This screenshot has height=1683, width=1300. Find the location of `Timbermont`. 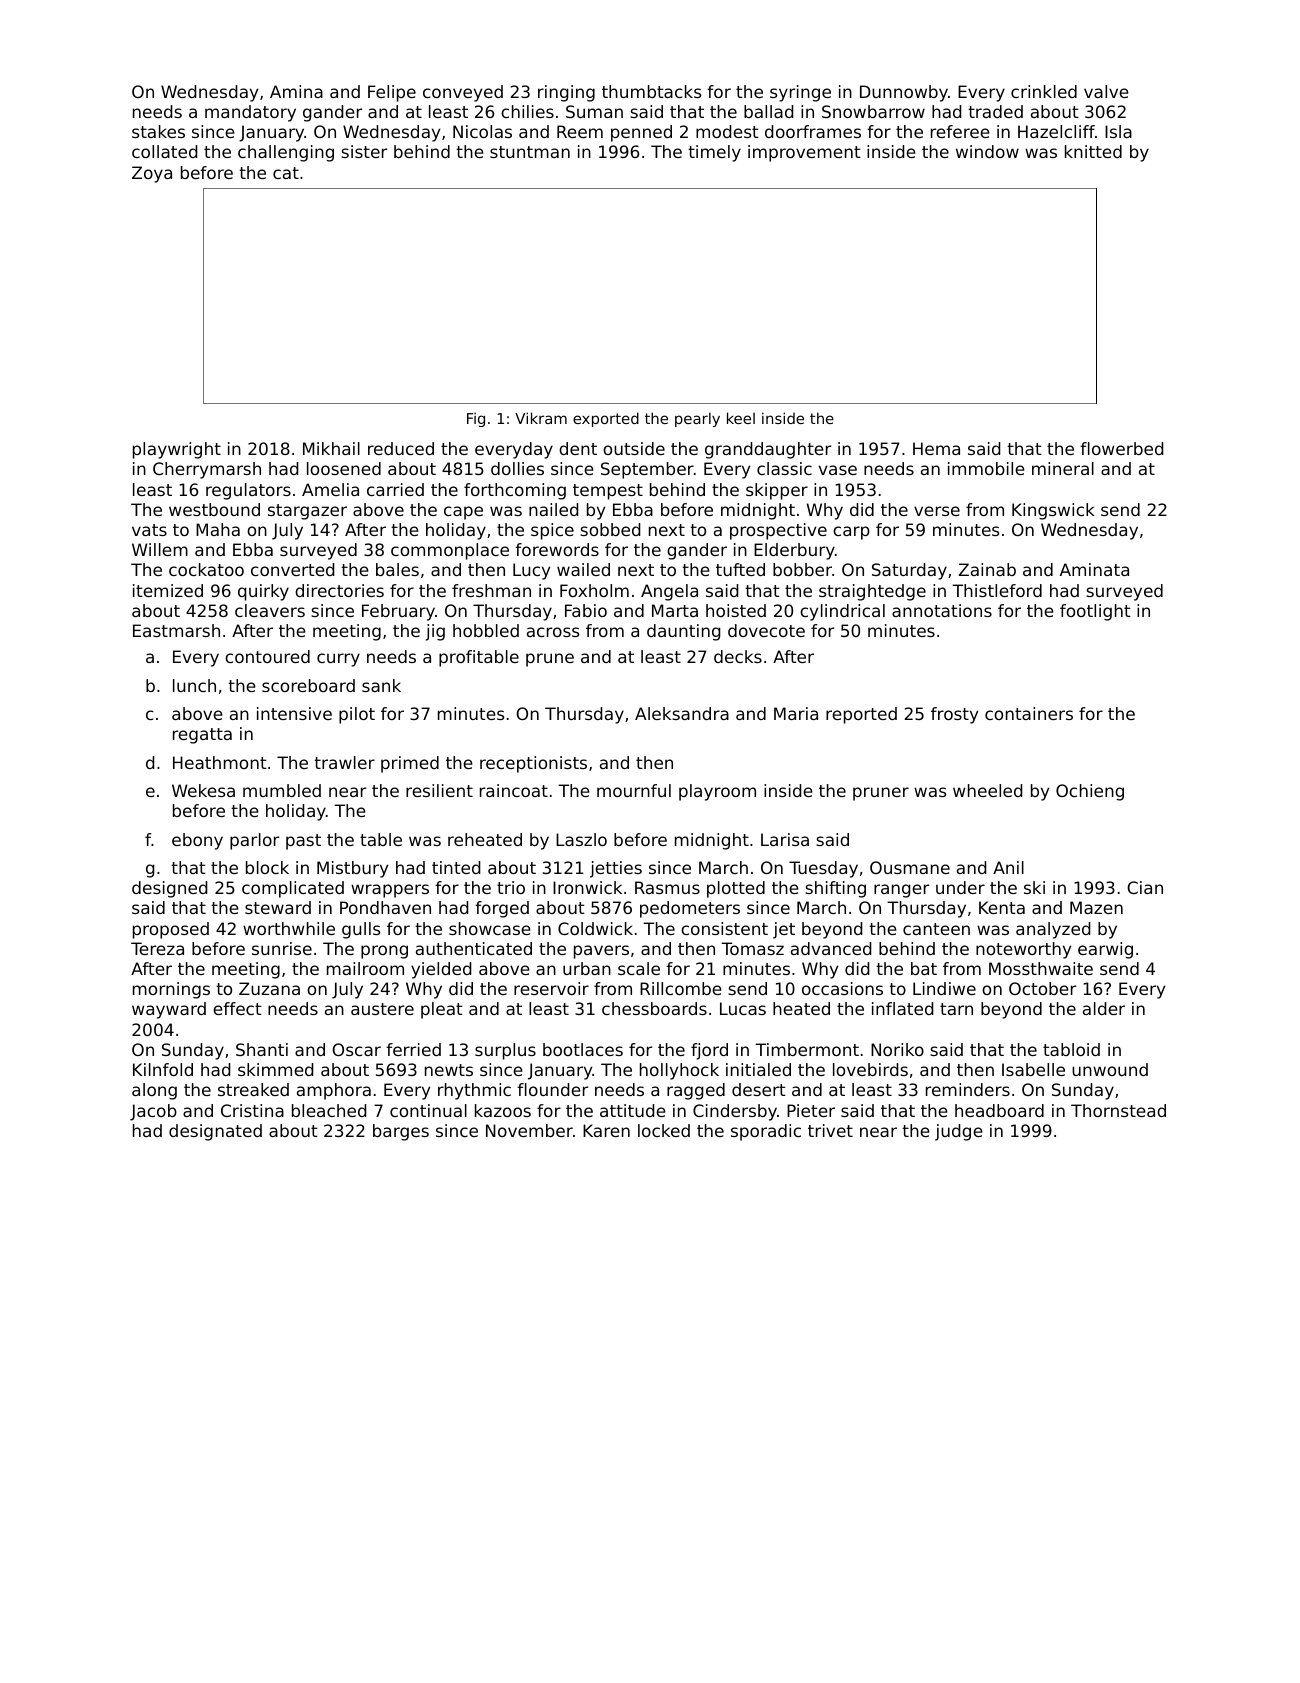

Timbermont is located at coordinates (807, 1049).
